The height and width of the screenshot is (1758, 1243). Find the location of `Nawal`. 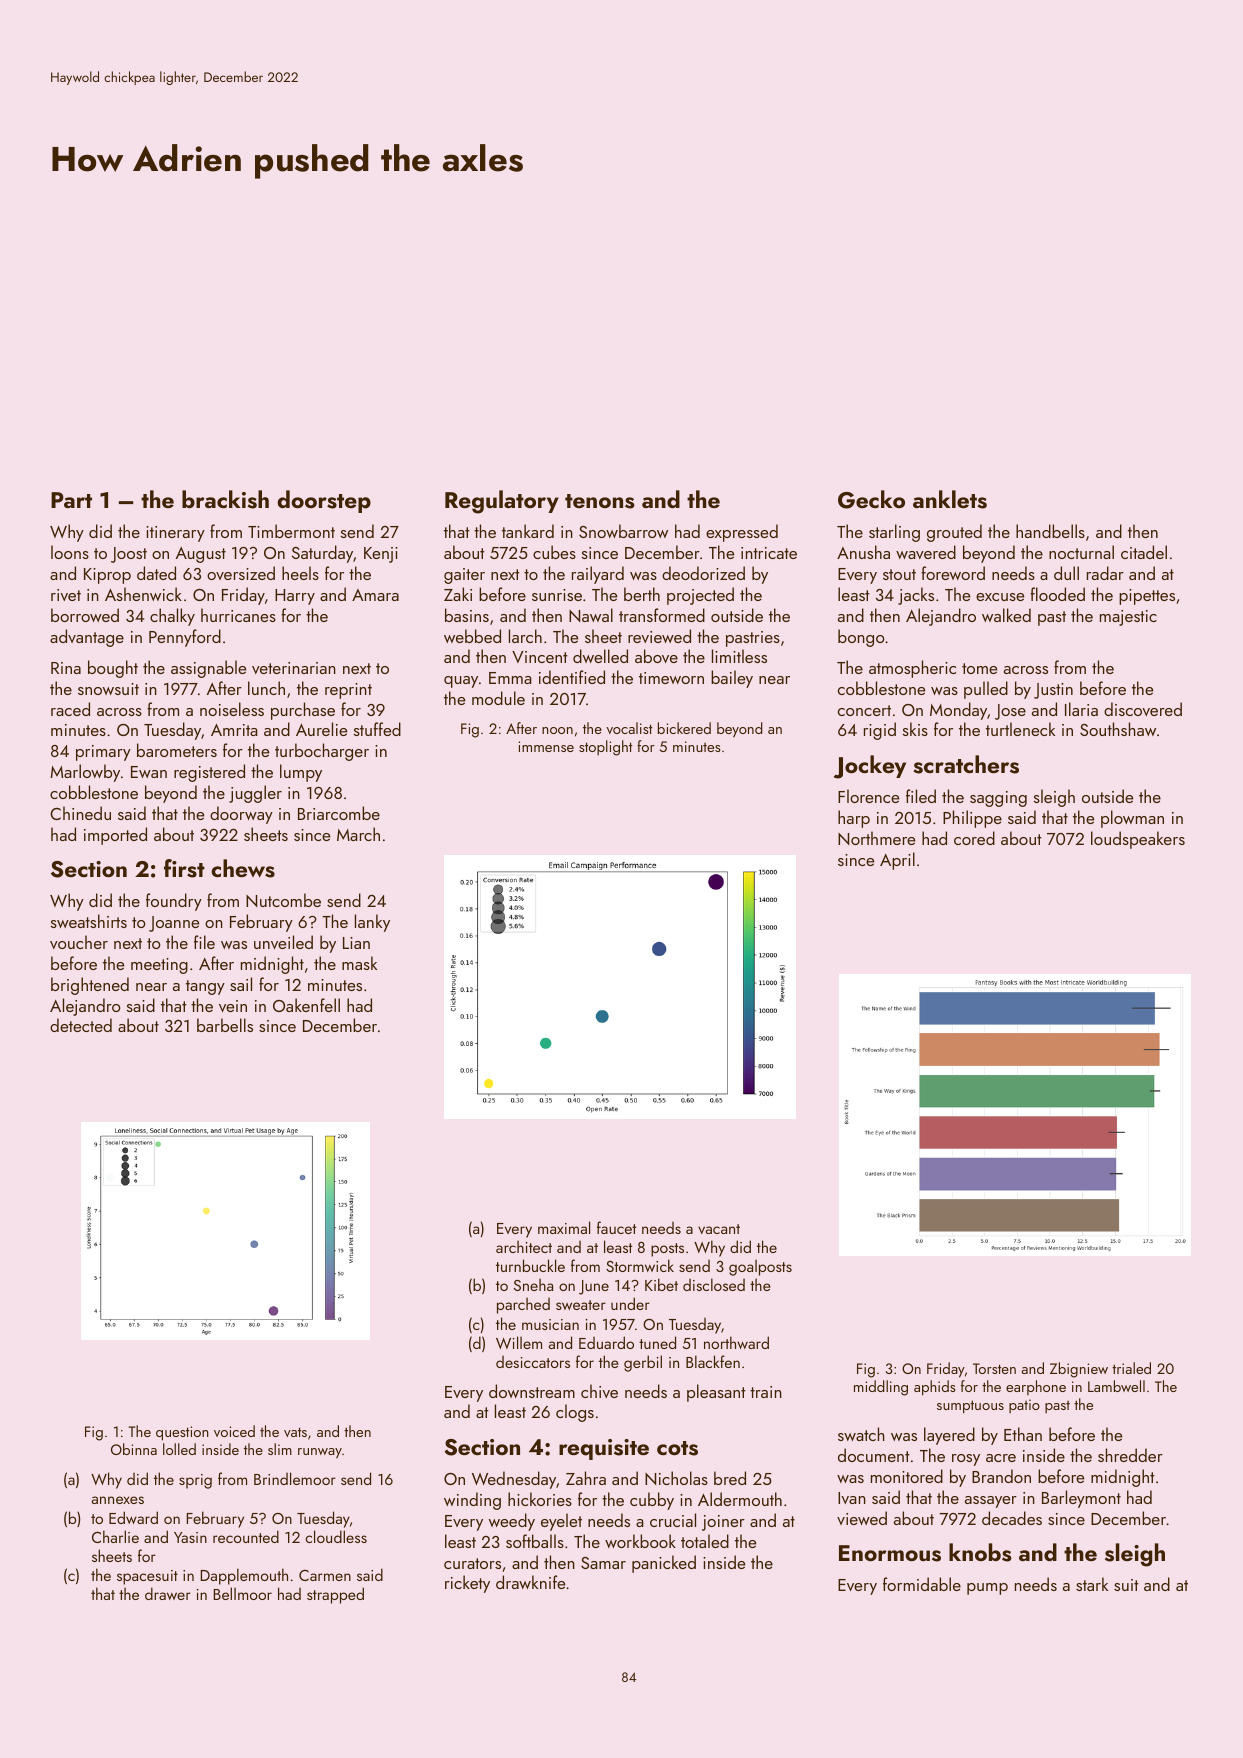

Nawal is located at coordinates (591, 615).
